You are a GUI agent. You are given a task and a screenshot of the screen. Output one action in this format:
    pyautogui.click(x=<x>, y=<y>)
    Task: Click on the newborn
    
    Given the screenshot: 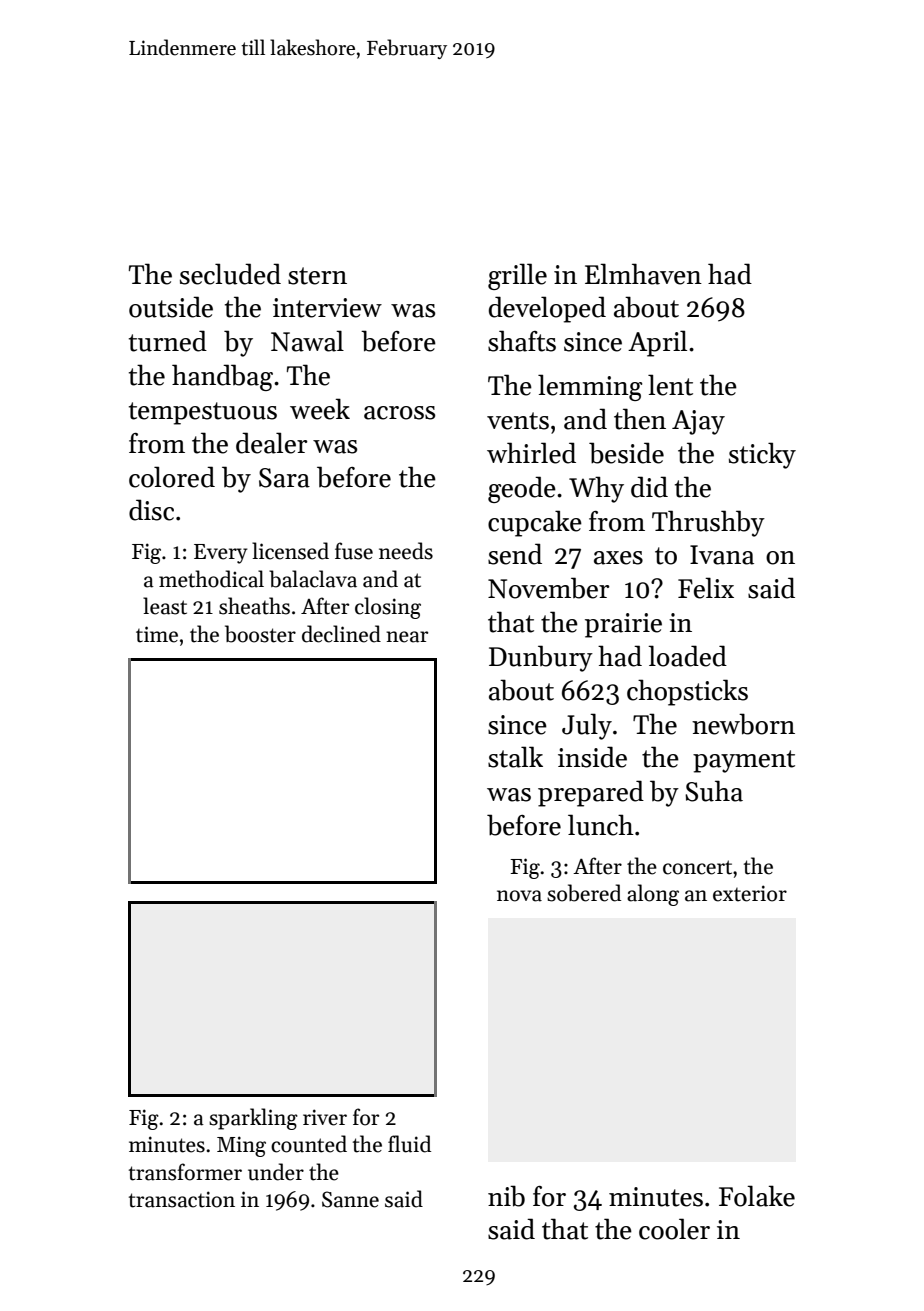 What is the action you would take?
    pyautogui.click(x=743, y=724)
